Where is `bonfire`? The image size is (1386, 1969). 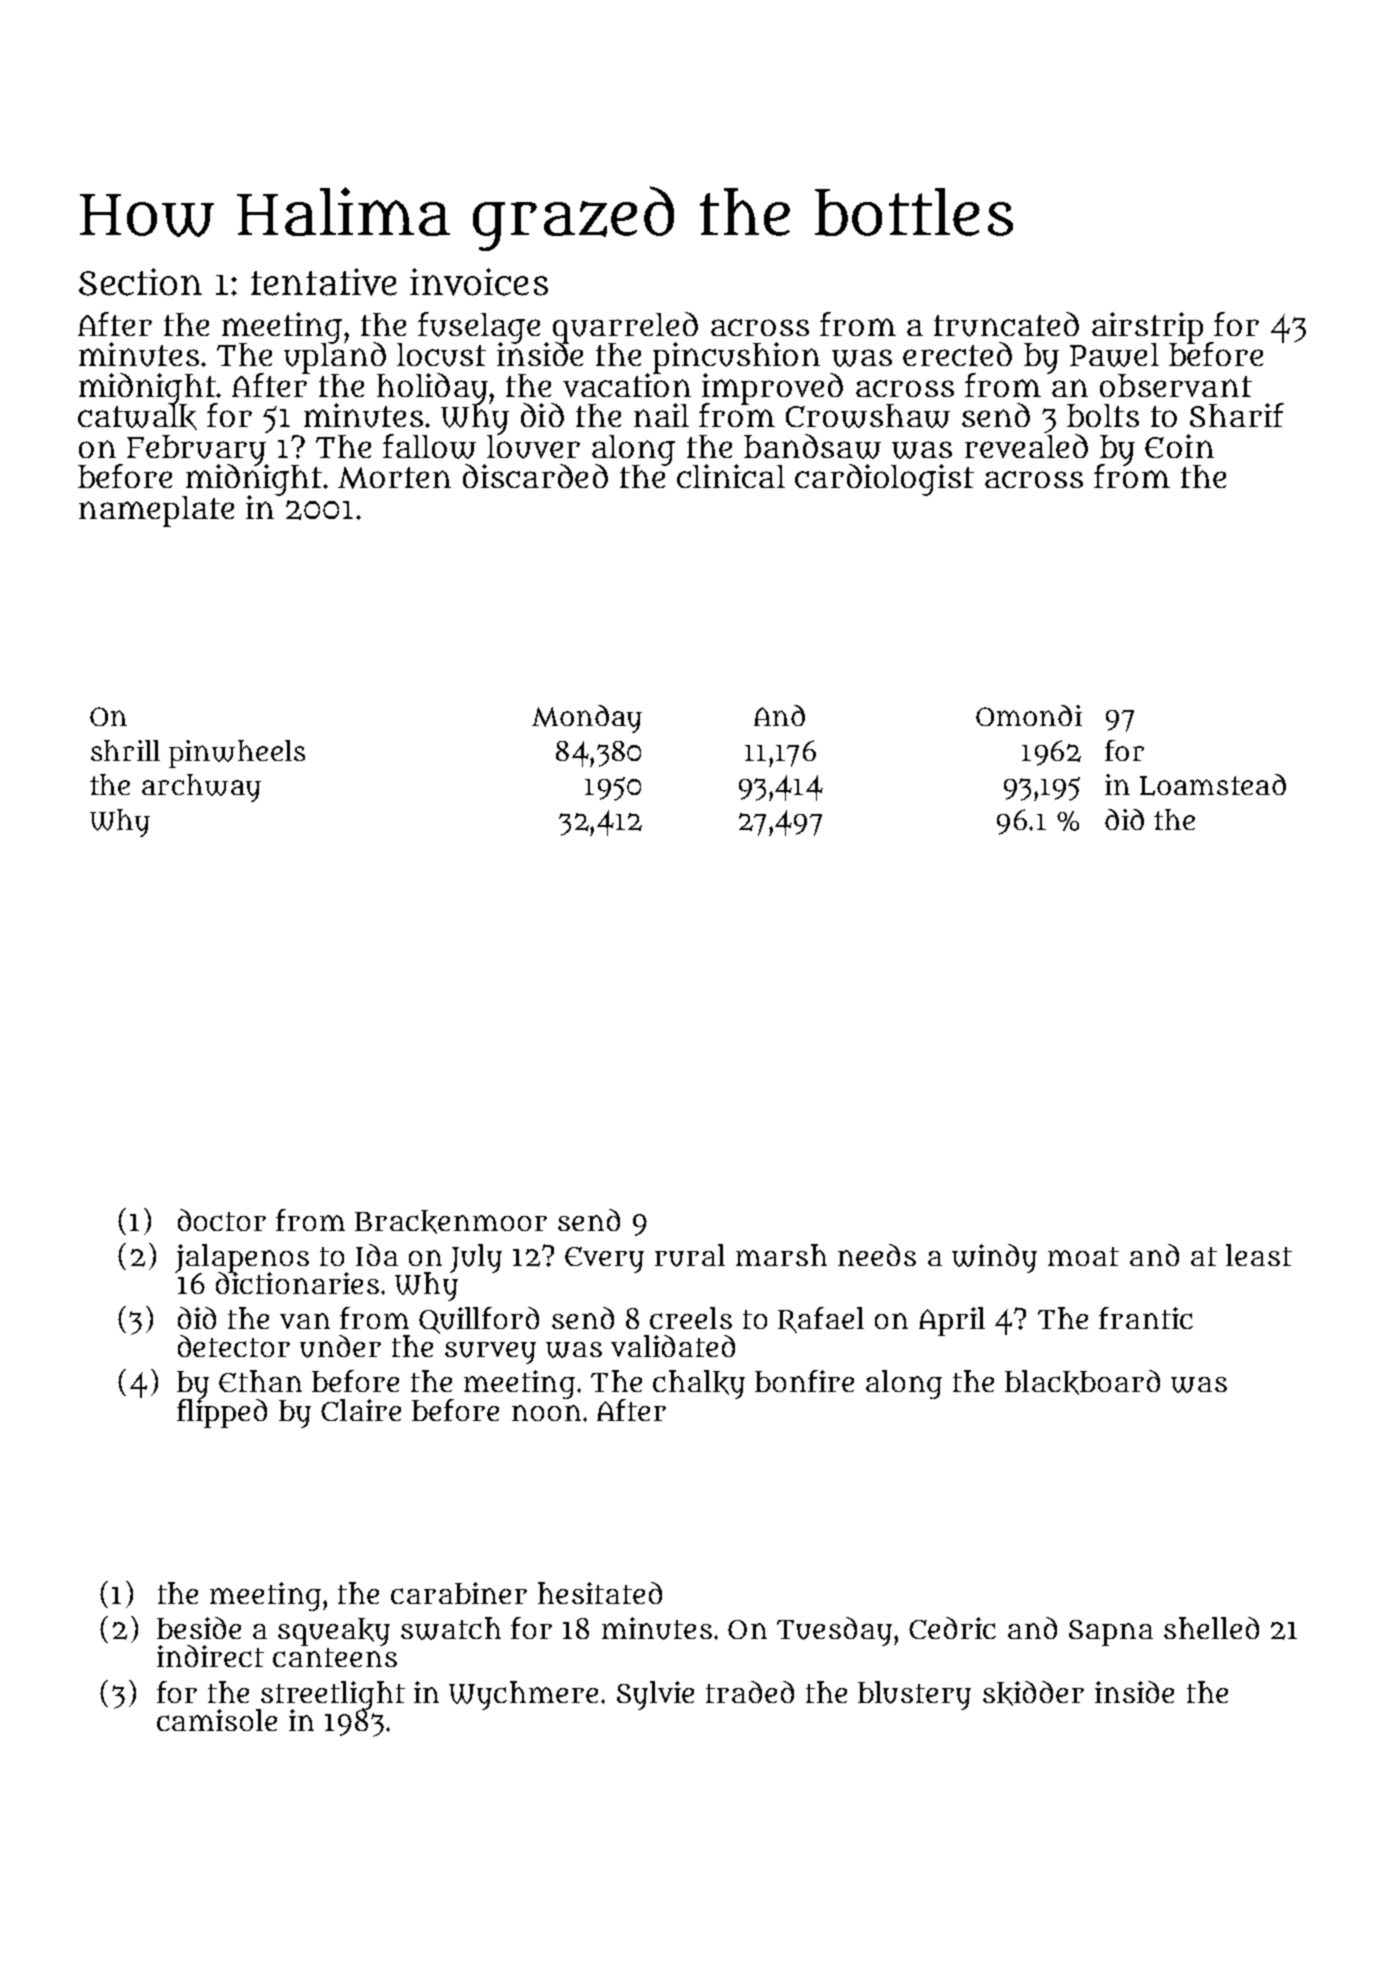 bonfire is located at coordinates (804, 1381).
